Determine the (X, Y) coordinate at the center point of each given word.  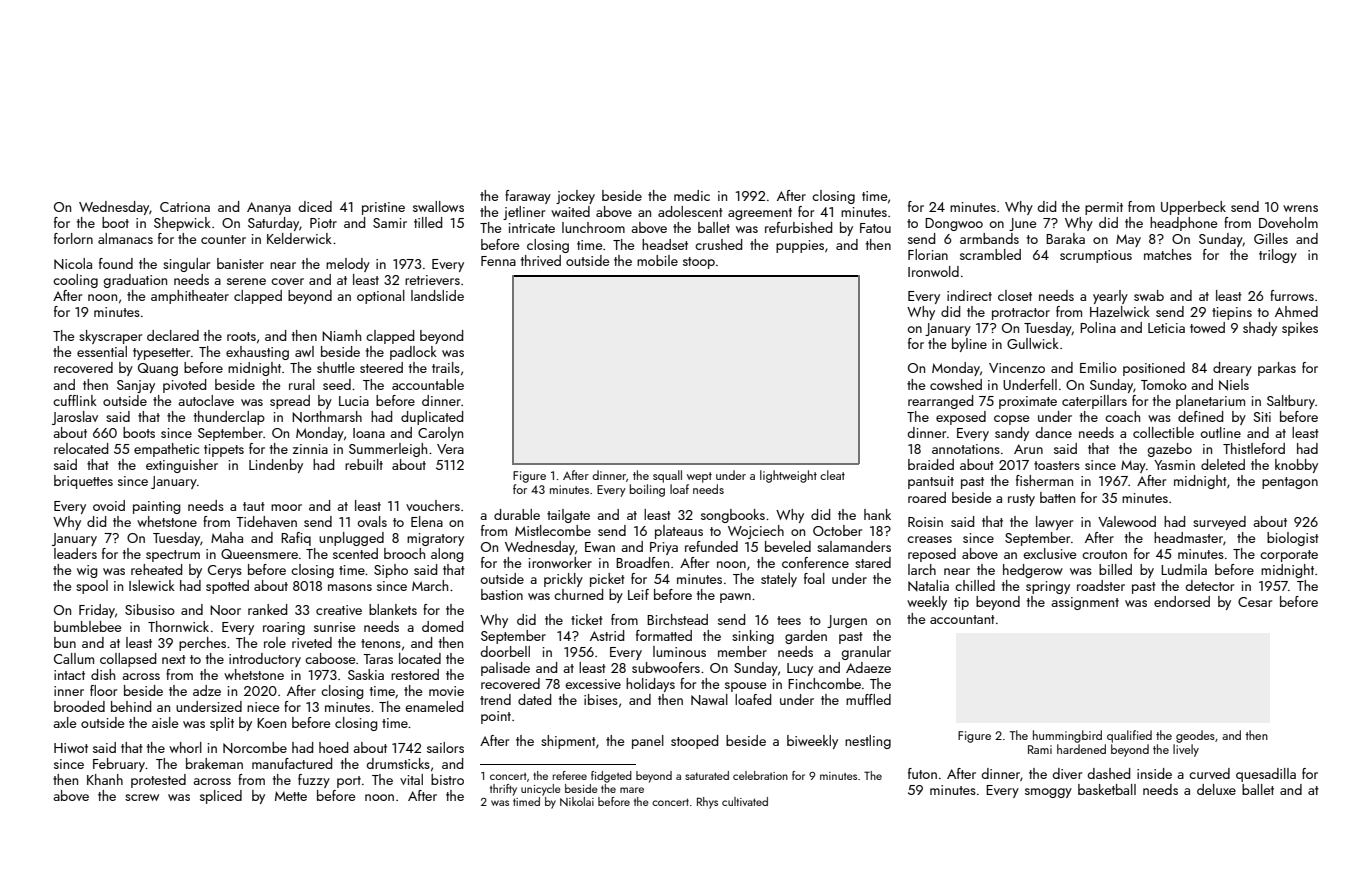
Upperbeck (1193, 208)
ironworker (560, 562)
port (349, 782)
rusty (1021, 500)
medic (692, 195)
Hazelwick (1120, 311)
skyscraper (110, 337)
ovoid (109, 505)
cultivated (745, 801)
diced (315, 206)
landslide (437, 295)
